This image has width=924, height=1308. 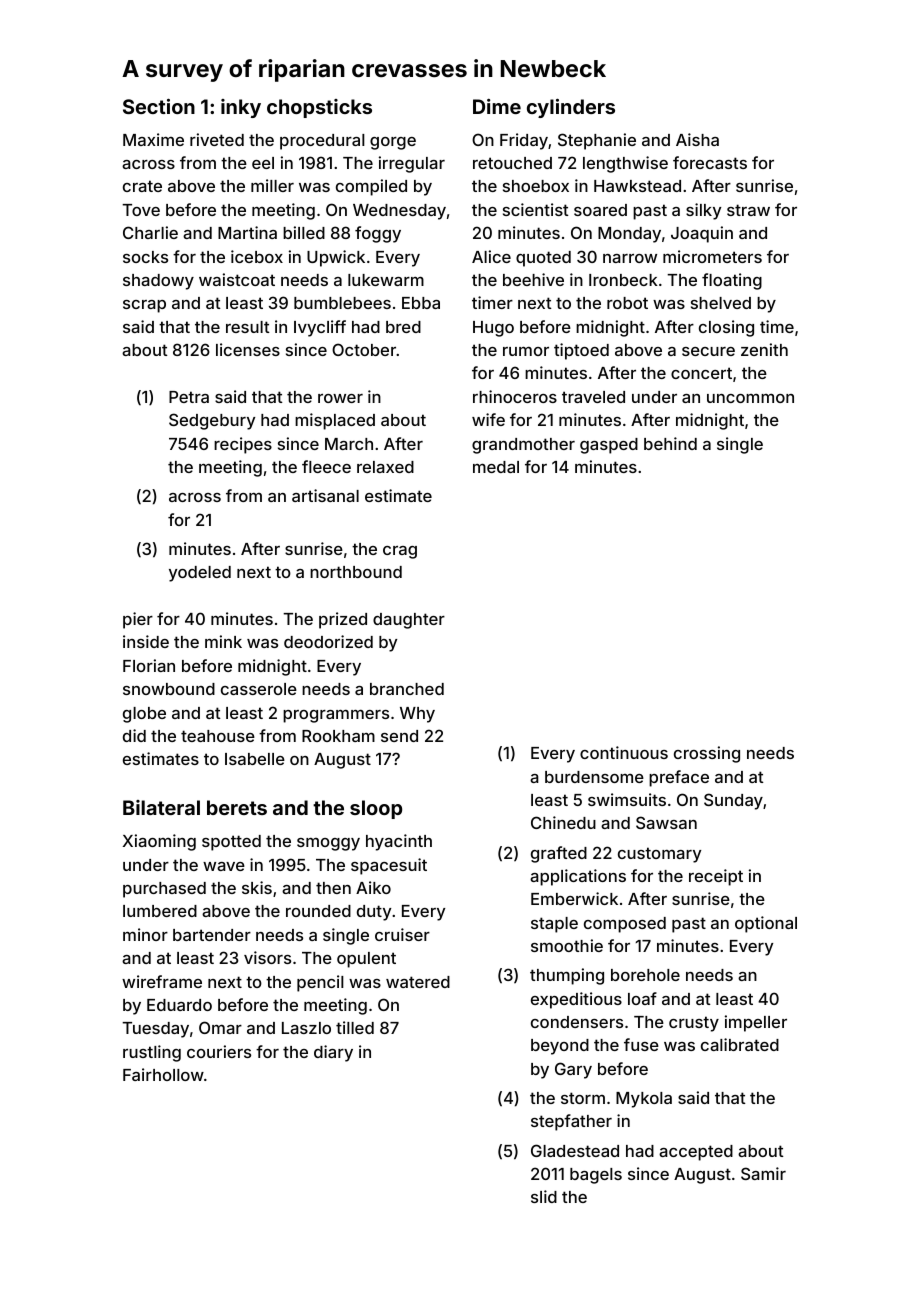 I want to click on purchased, so click(x=164, y=890).
